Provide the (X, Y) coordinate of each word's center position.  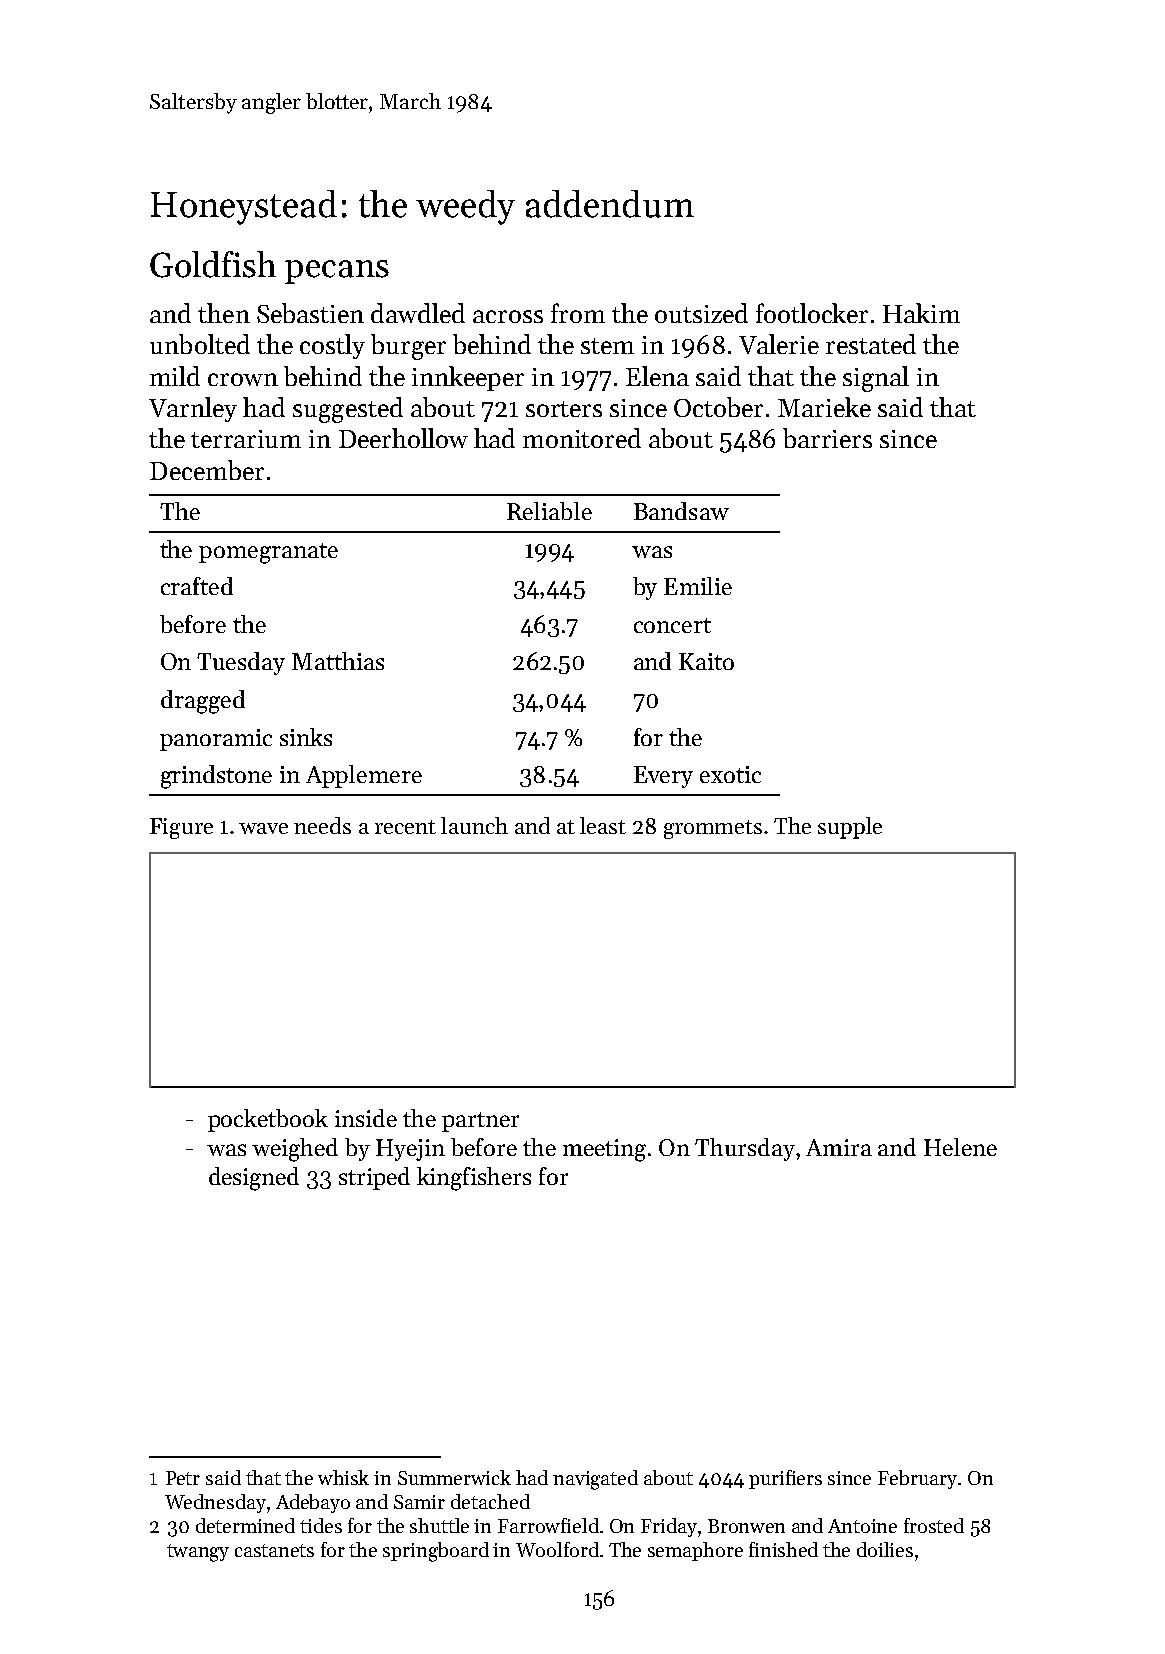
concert (672, 625)
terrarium (246, 439)
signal (876, 379)
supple (850, 828)
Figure (181, 828)
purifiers (785, 1479)
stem (607, 346)
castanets (274, 1550)
